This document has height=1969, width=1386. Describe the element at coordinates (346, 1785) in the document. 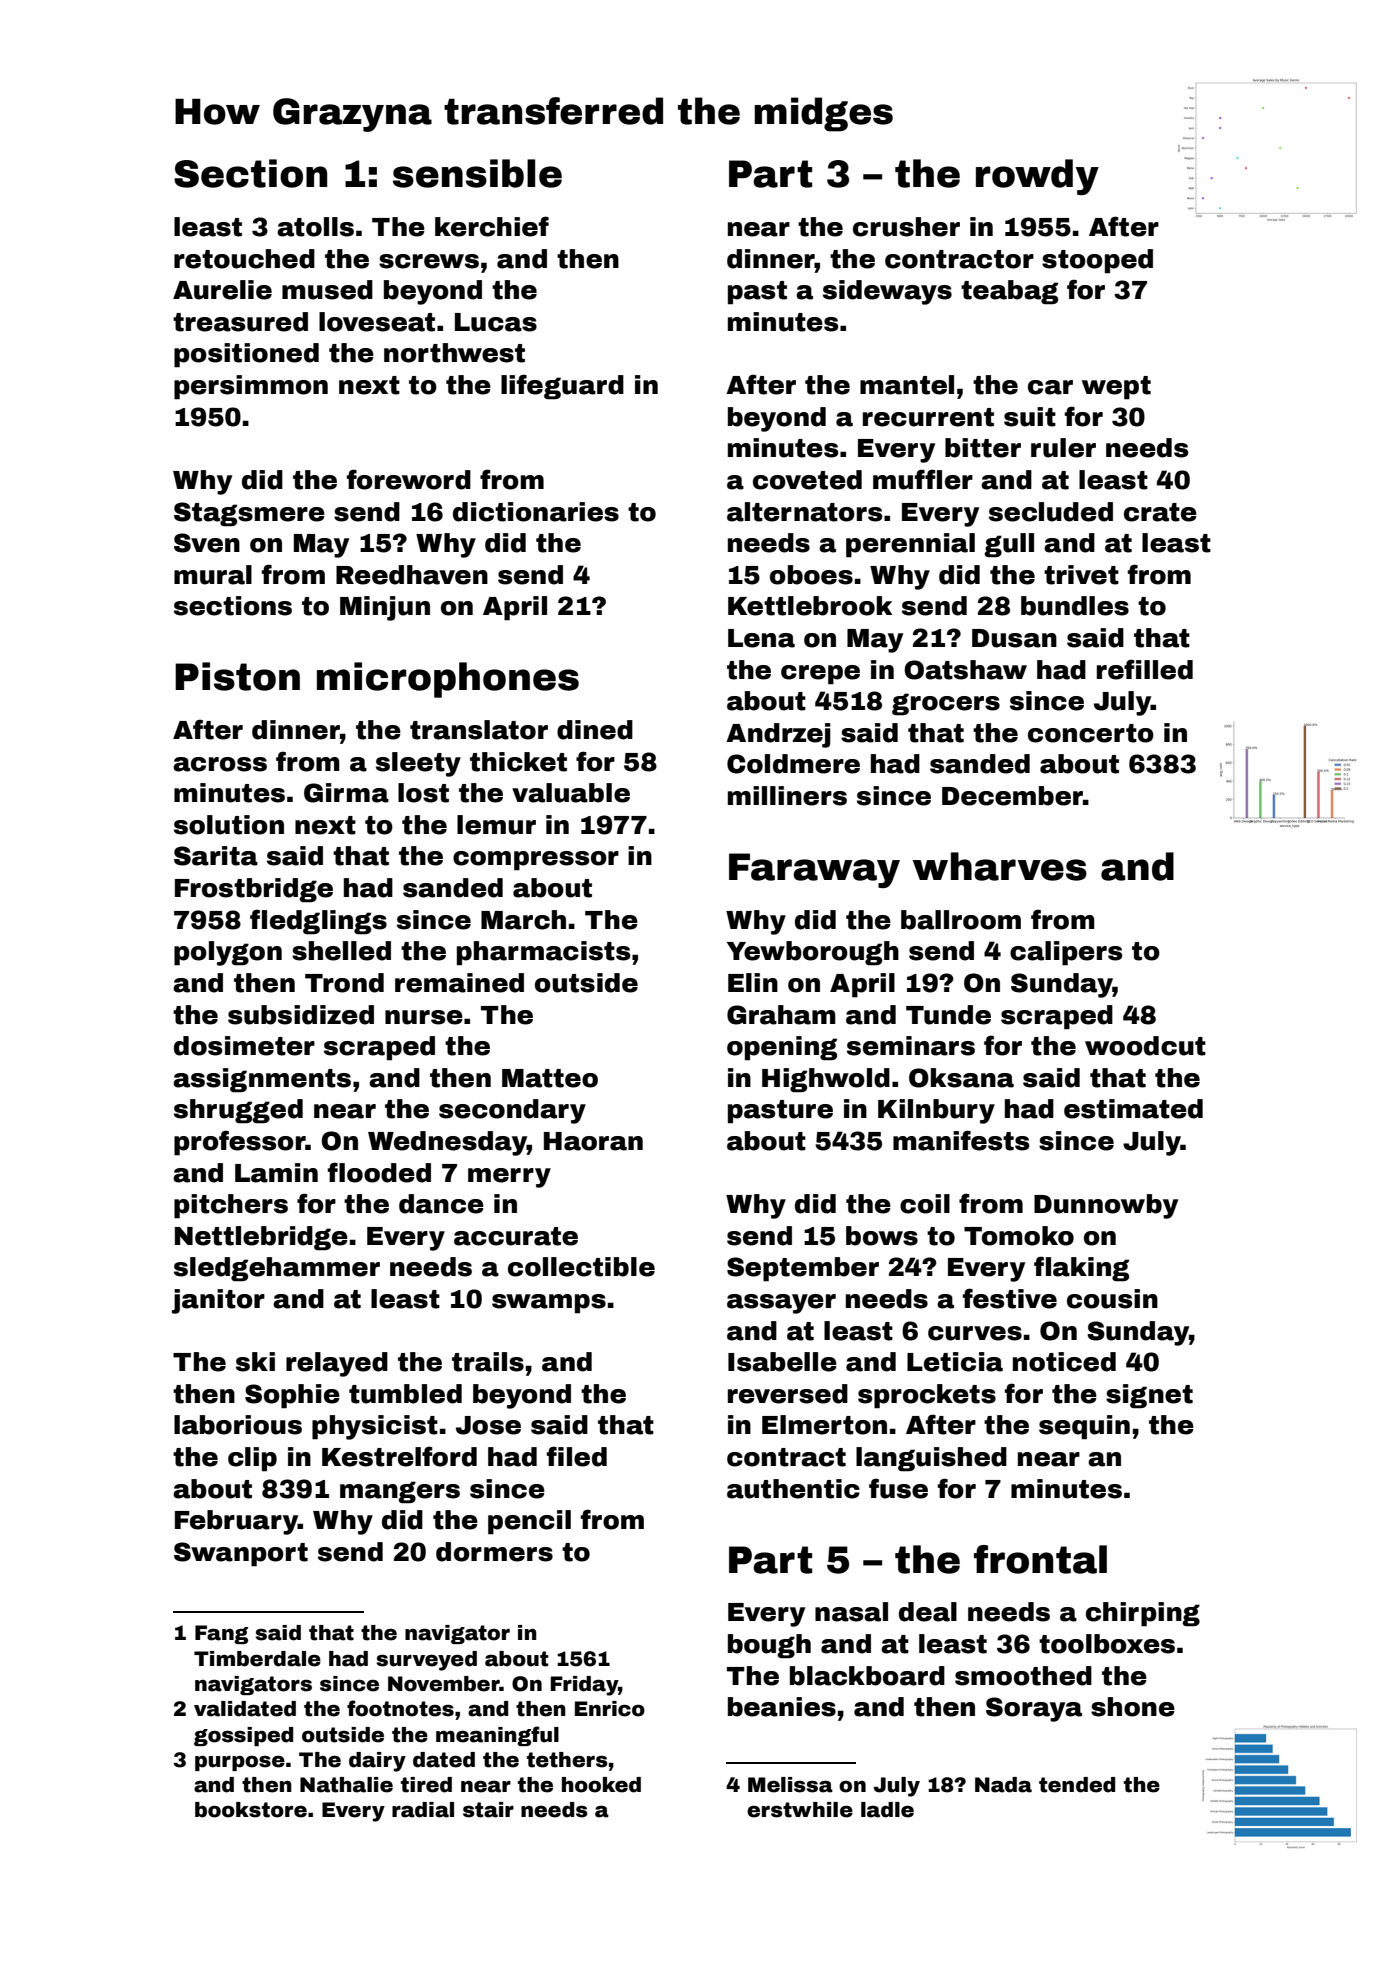

I see `Nathalie` at that location.
